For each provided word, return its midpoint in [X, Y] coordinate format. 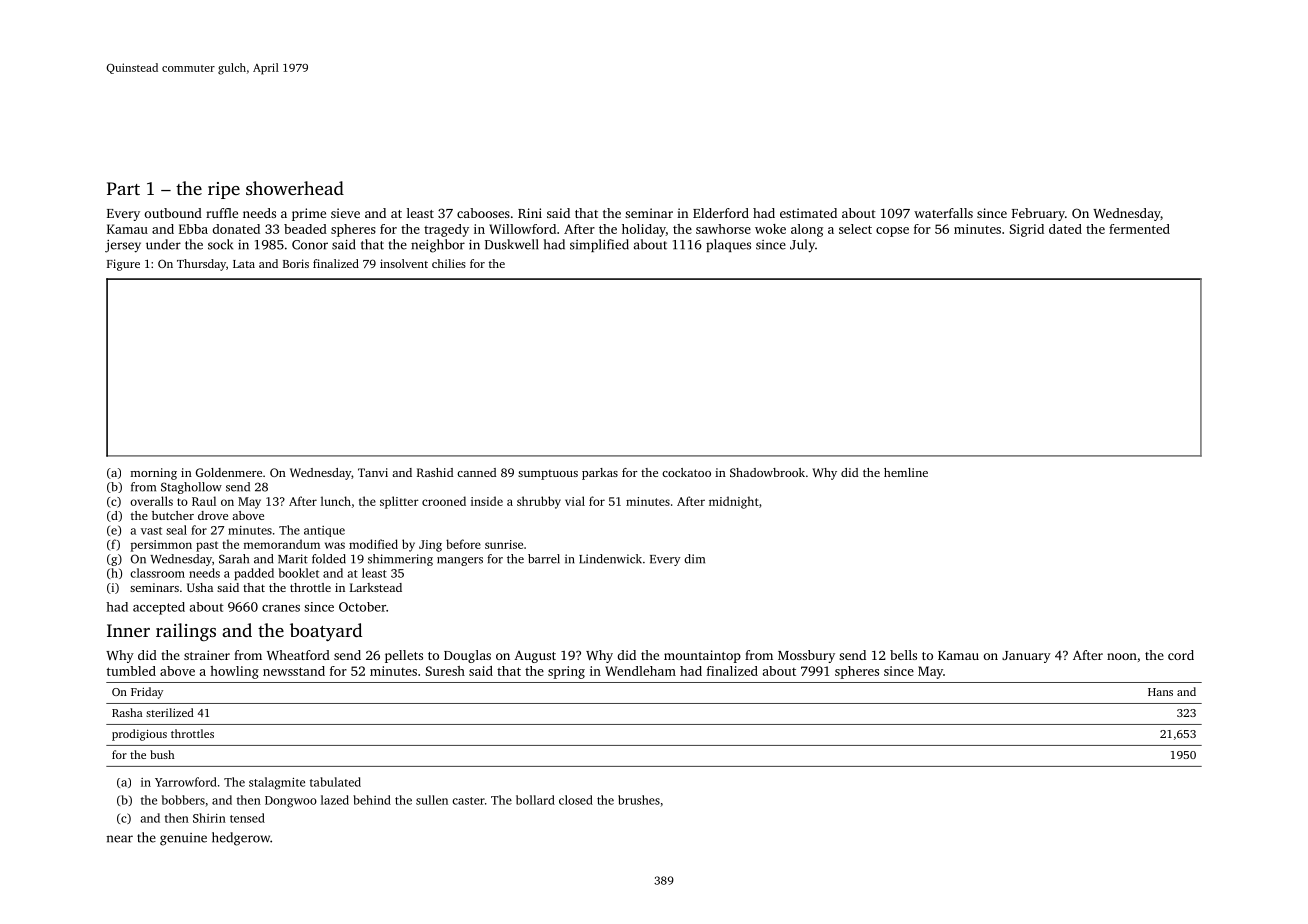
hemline [906, 472]
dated [1065, 229]
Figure [123, 265]
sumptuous [548, 475]
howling [234, 672]
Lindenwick [610, 559]
